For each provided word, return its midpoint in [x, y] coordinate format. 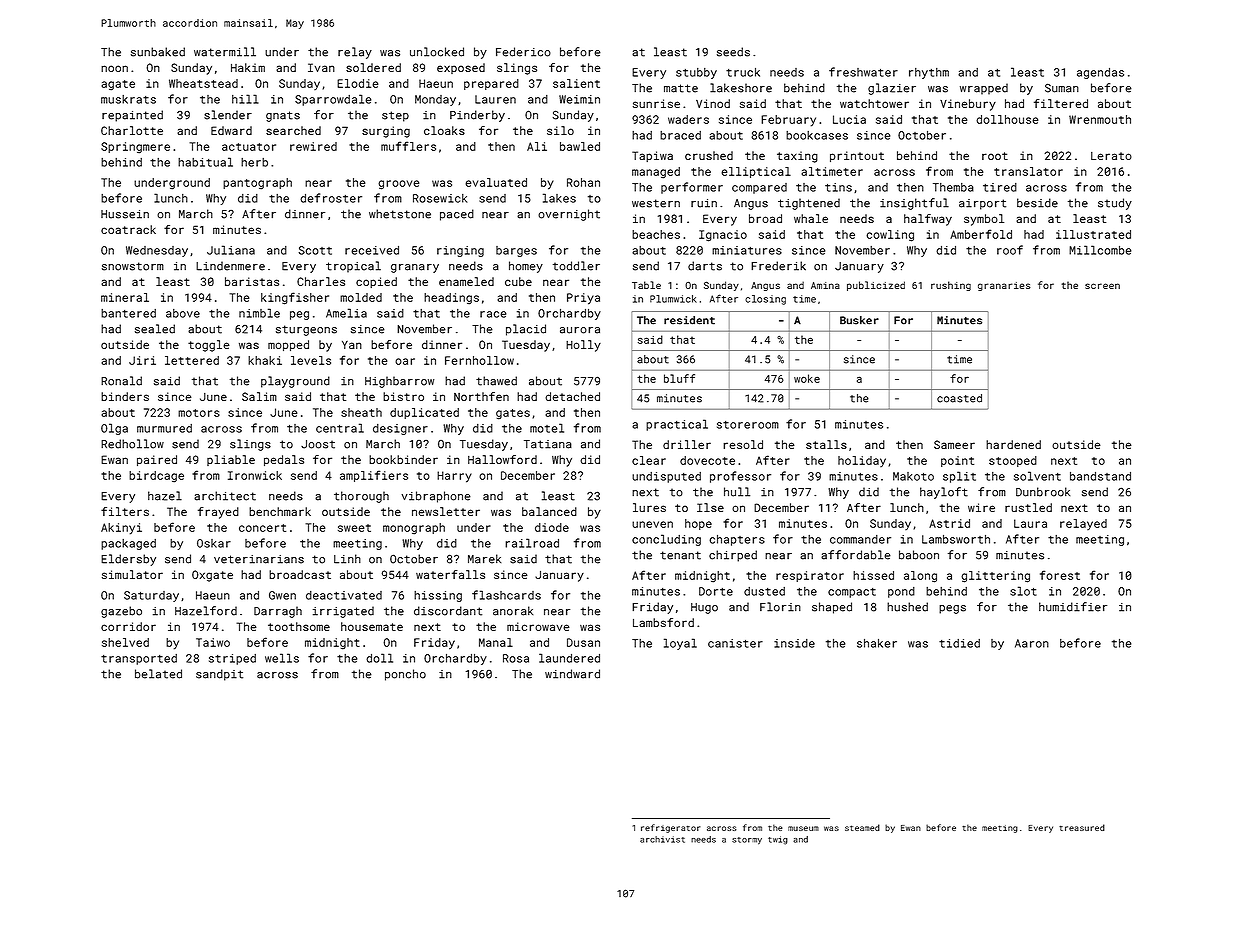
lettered [192, 360]
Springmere [135, 148]
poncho [405, 675]
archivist [662, 839]
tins [838, 187]
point [957, 461]
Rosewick [440, 198]
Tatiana [548, 444]
